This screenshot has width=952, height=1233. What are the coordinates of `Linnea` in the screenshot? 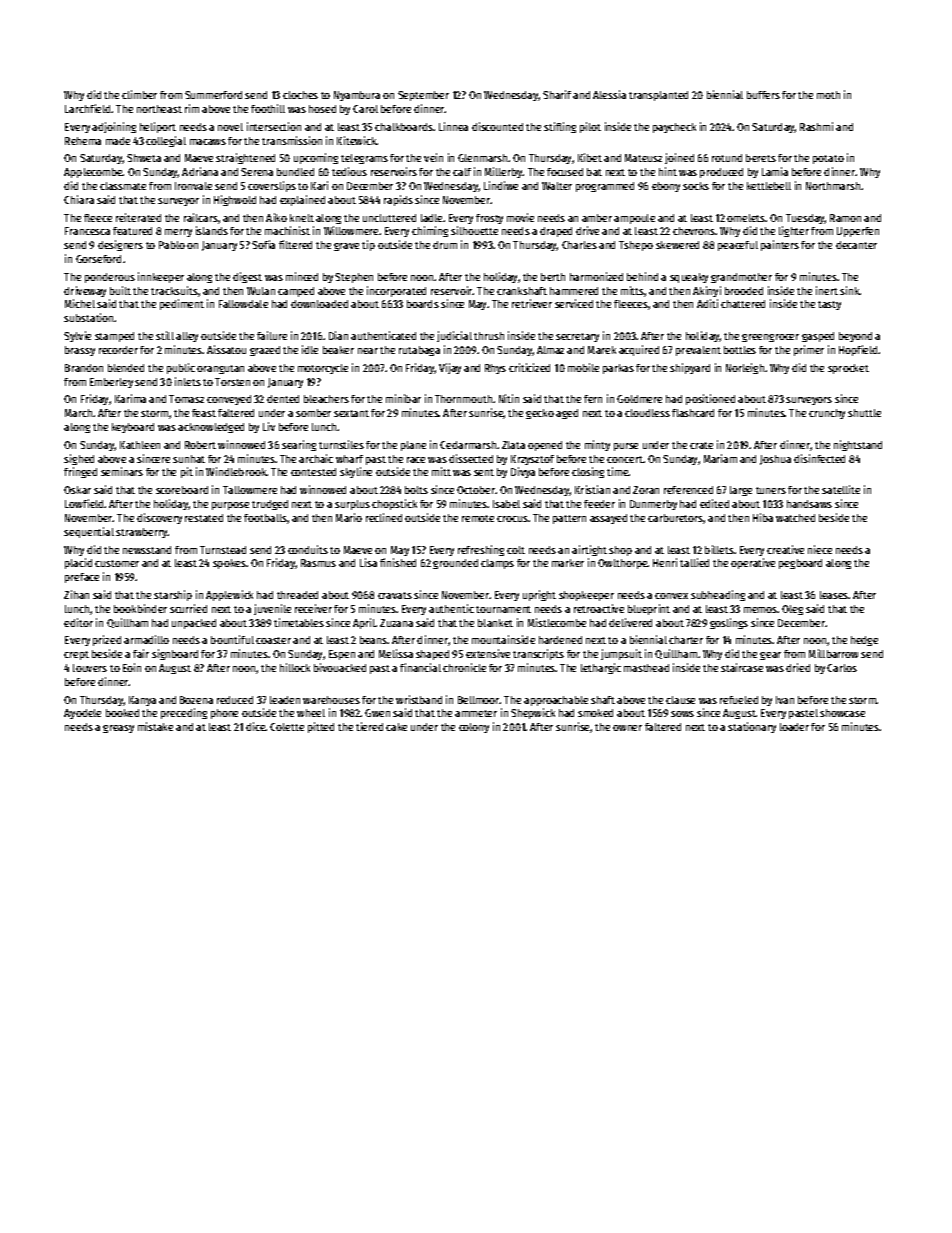 It's located at (453, 126).
